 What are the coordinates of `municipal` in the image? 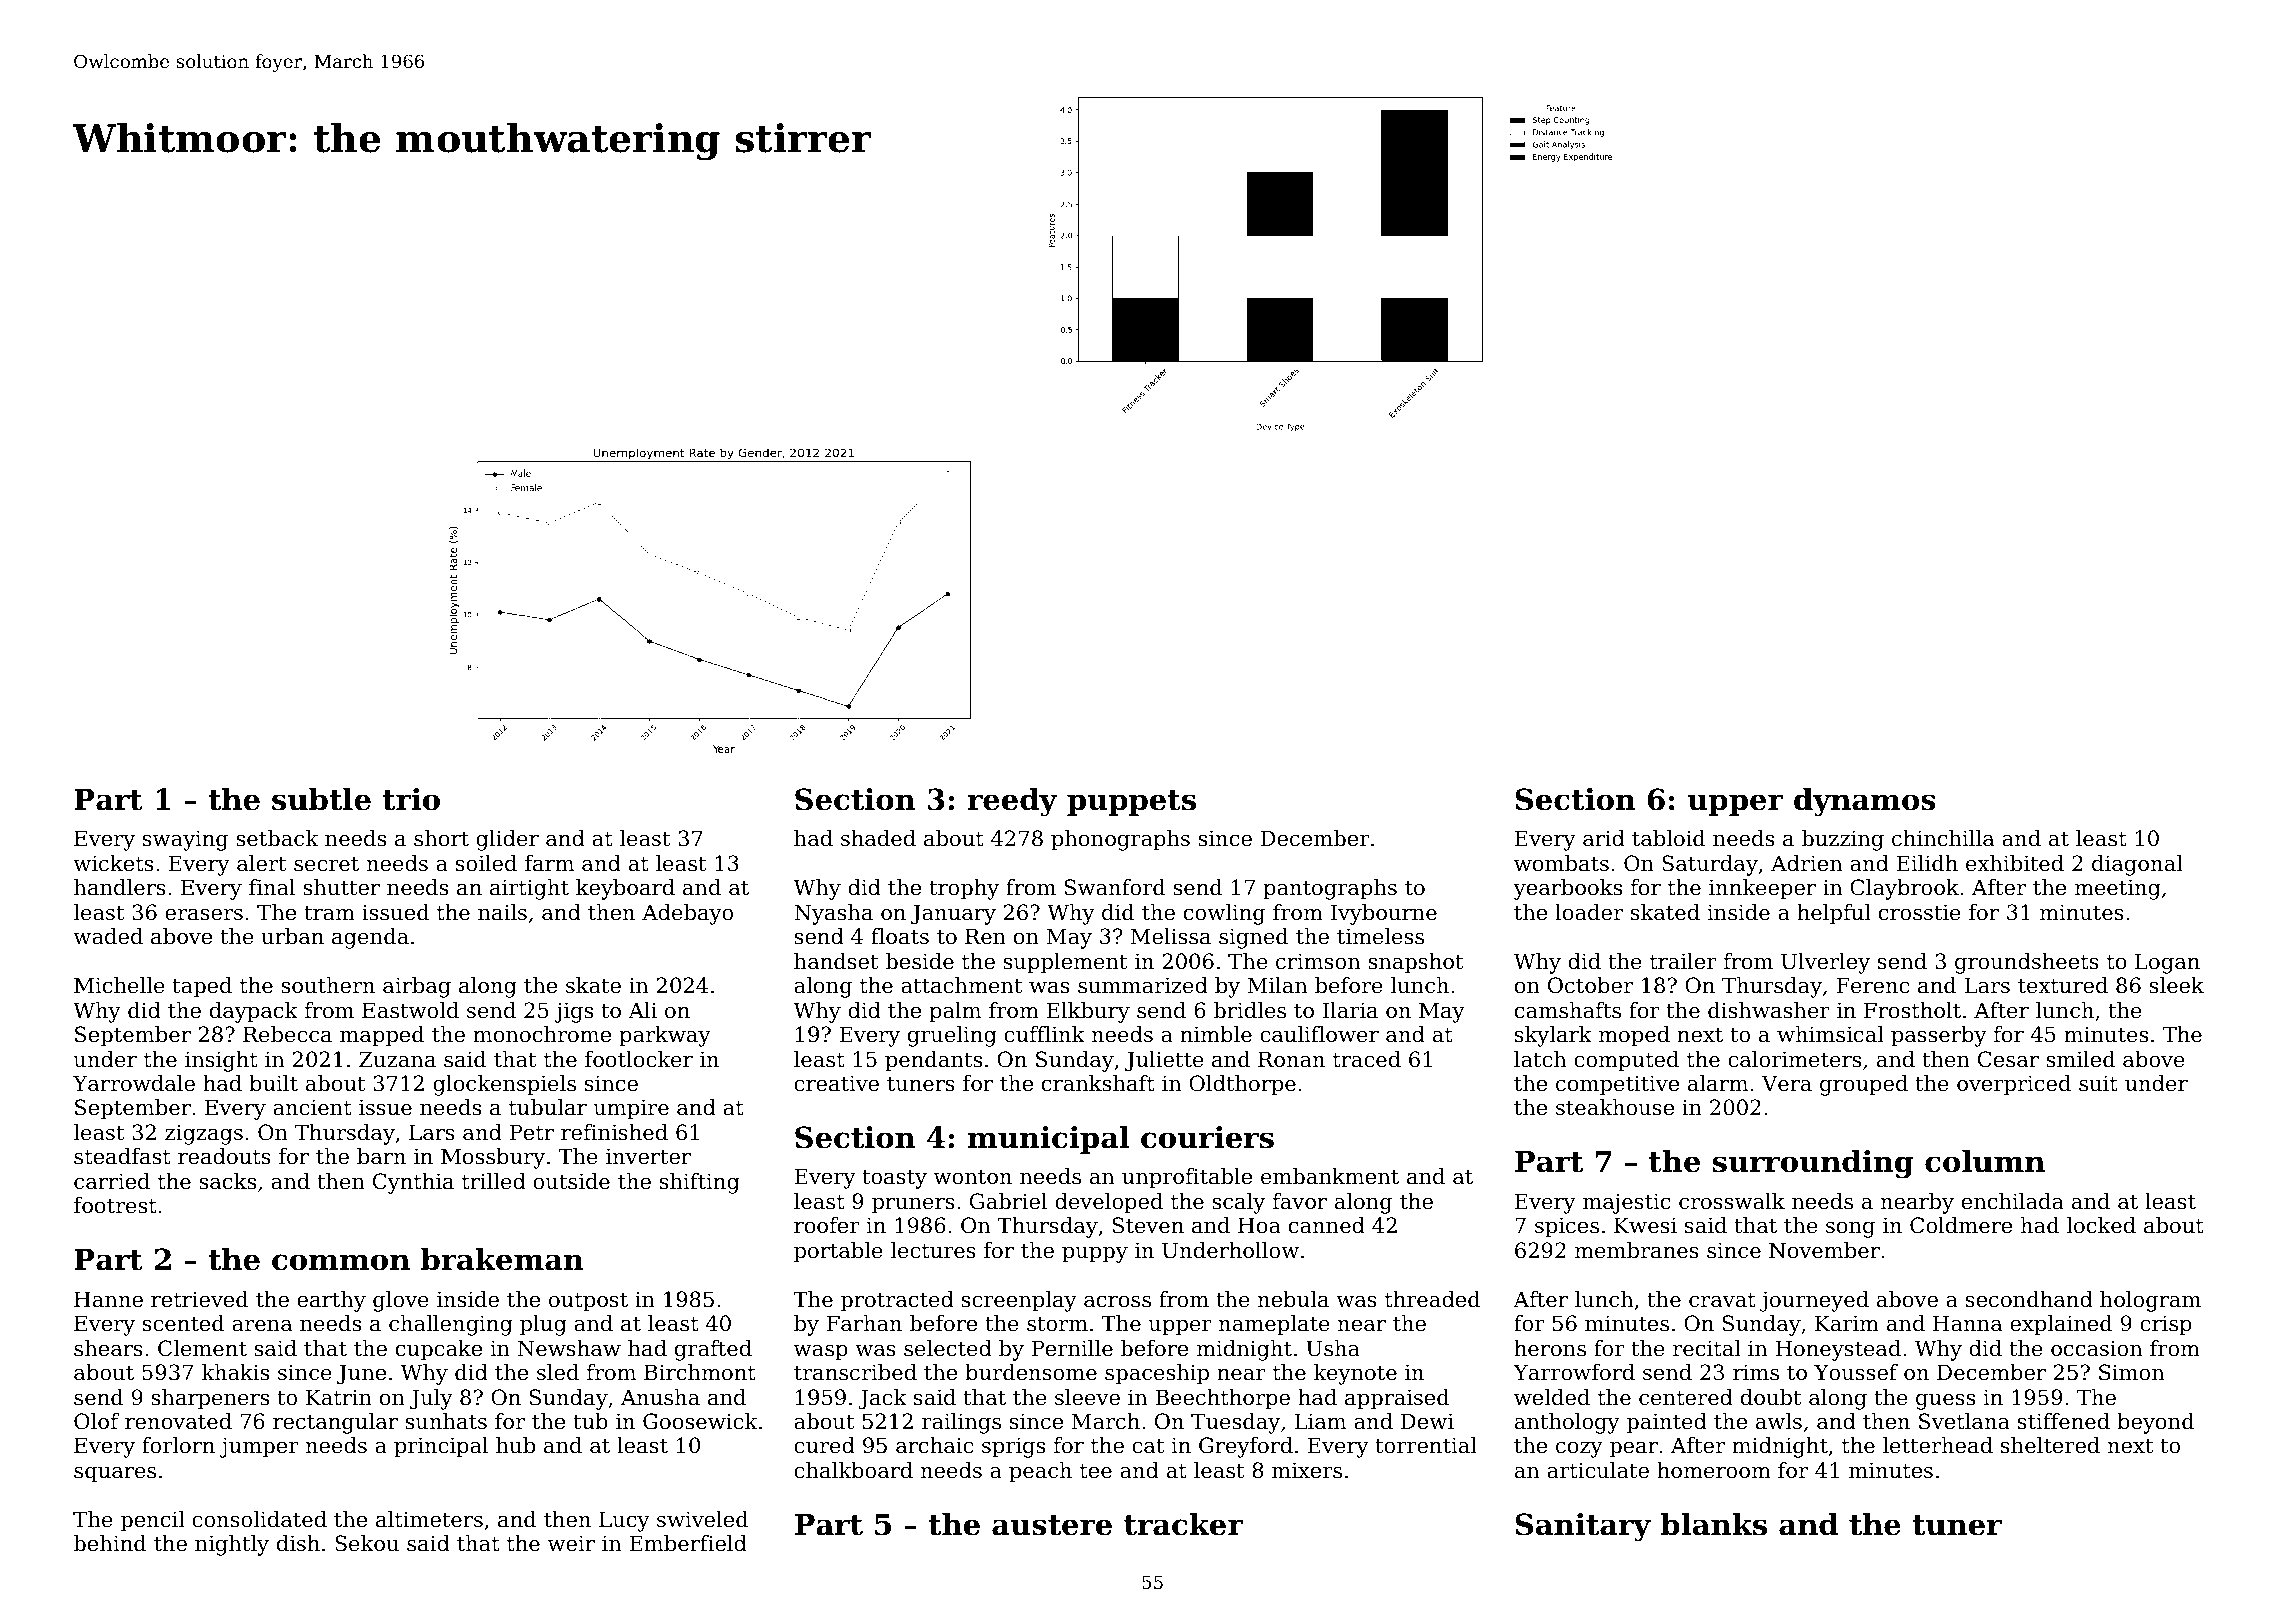 It's located at (1049, 1140).
